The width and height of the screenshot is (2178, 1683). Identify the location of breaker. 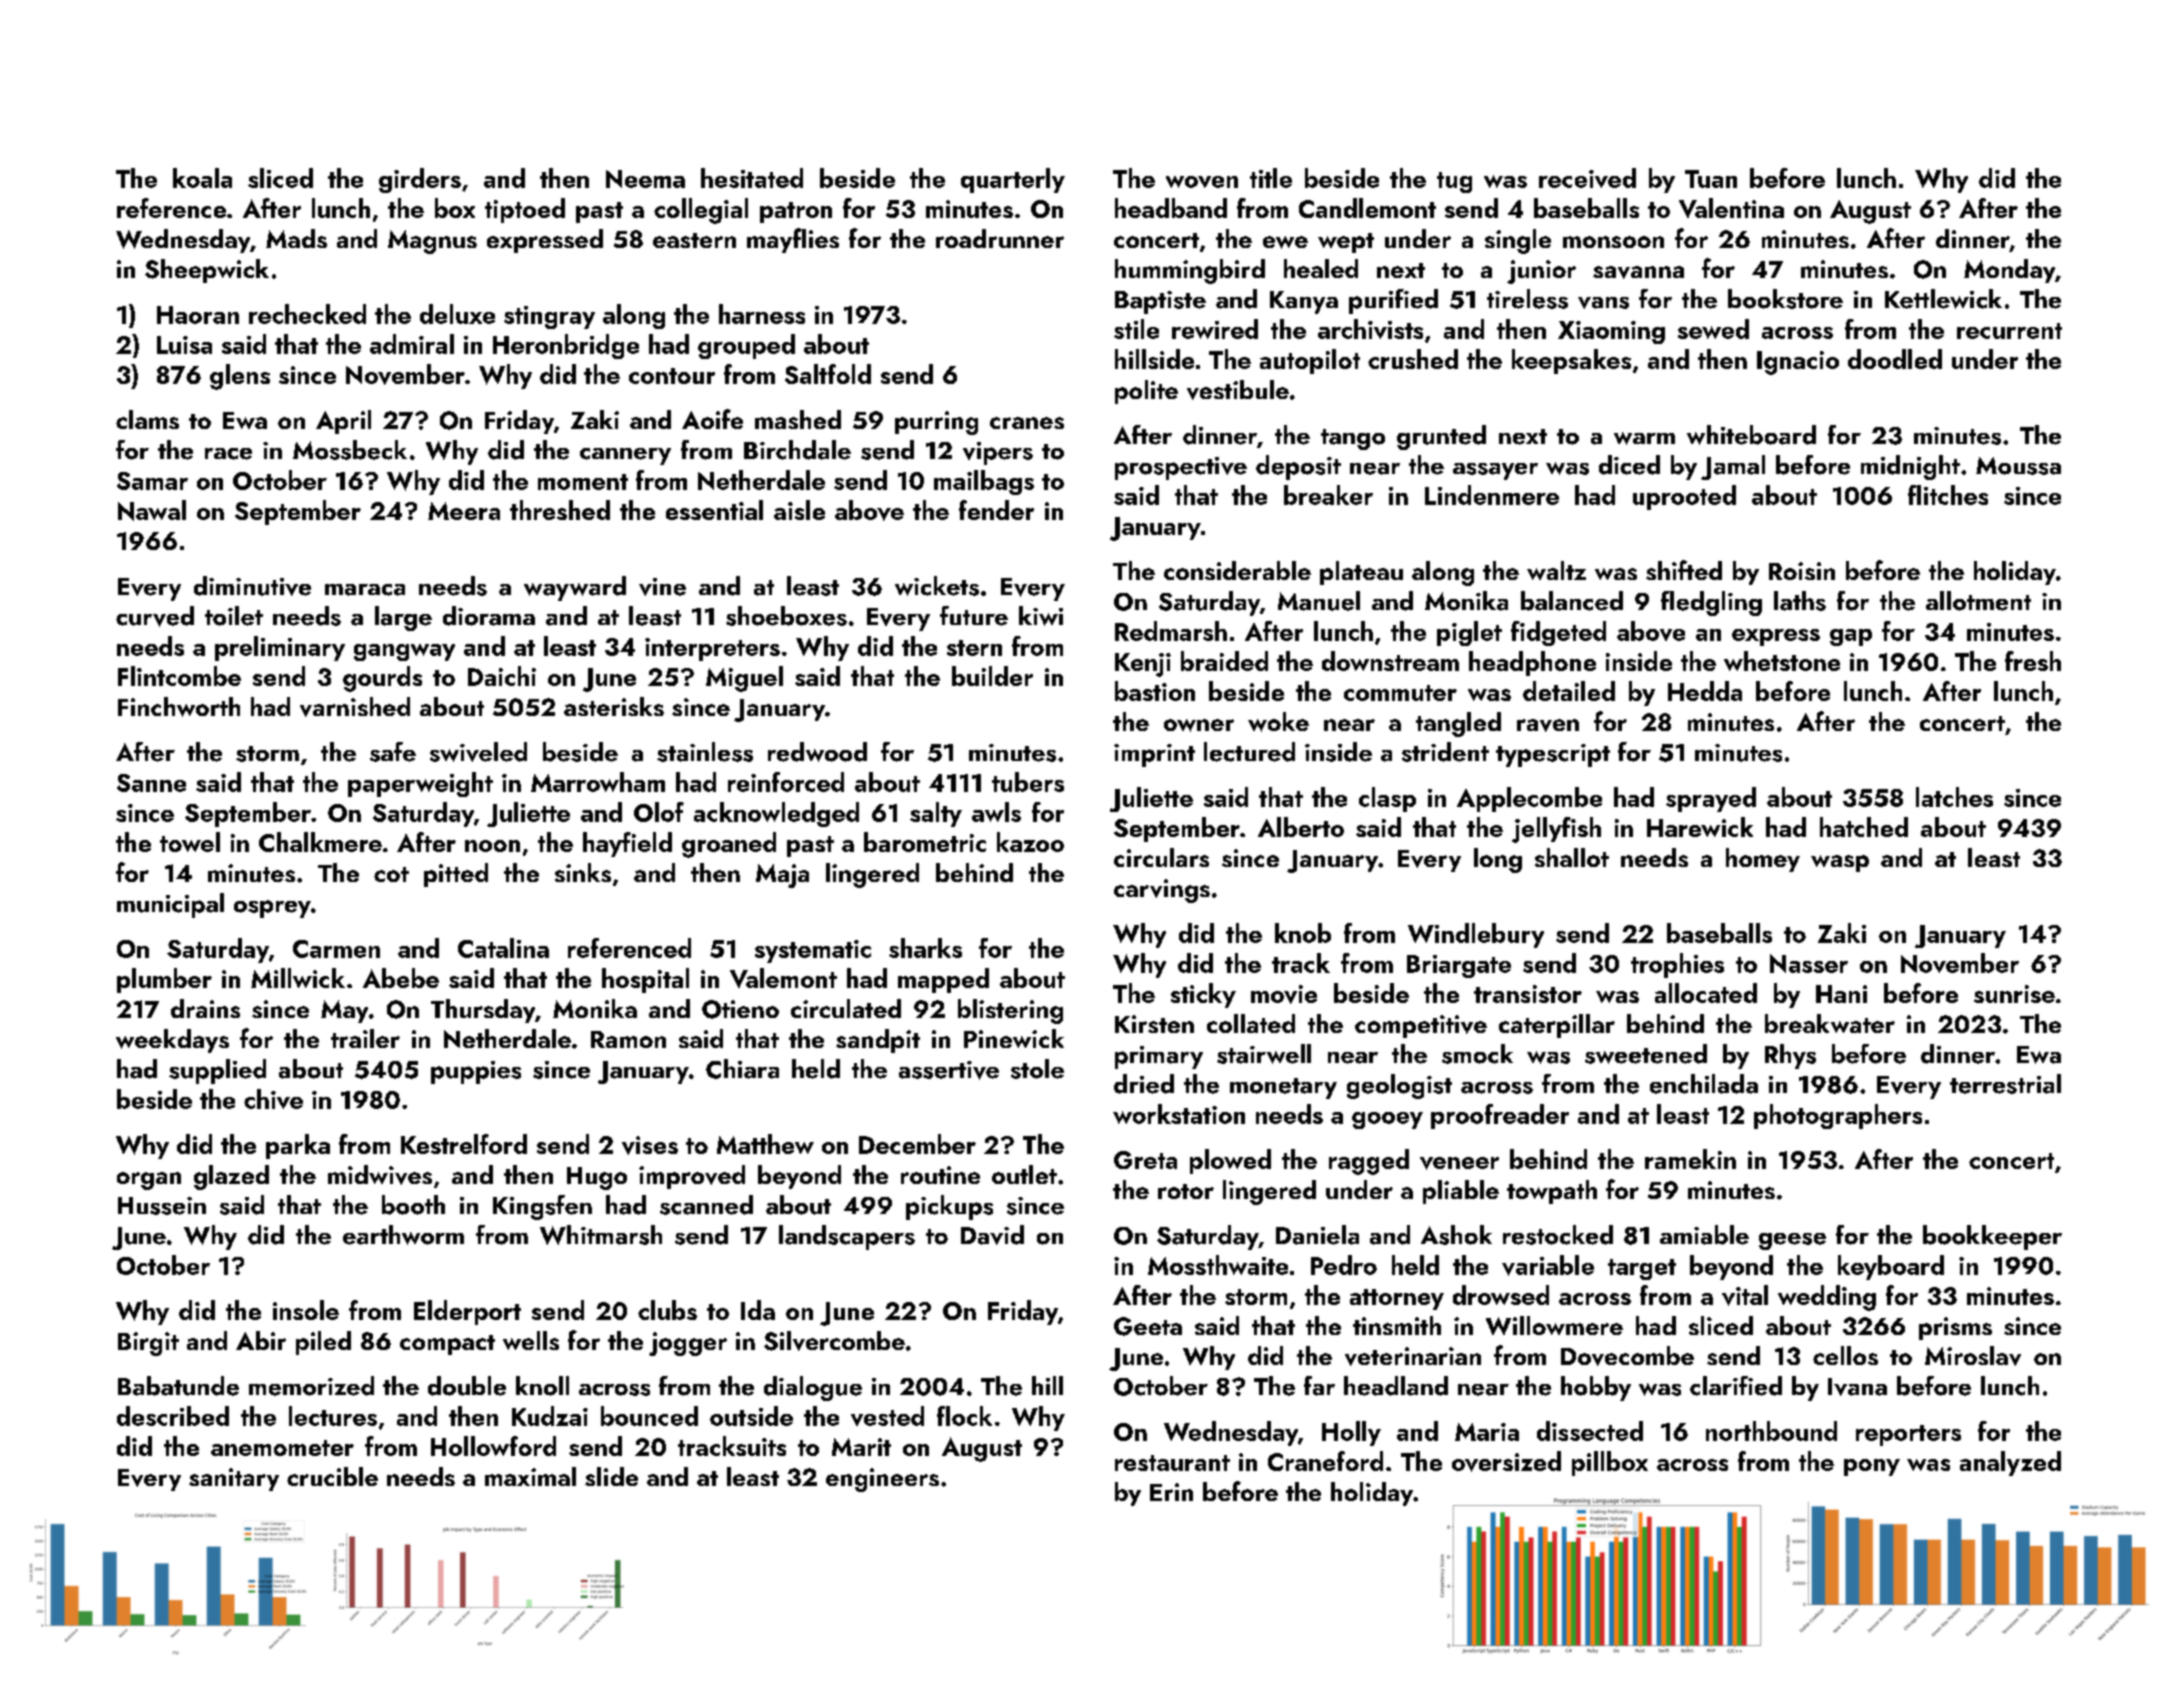
(1328, 495).
